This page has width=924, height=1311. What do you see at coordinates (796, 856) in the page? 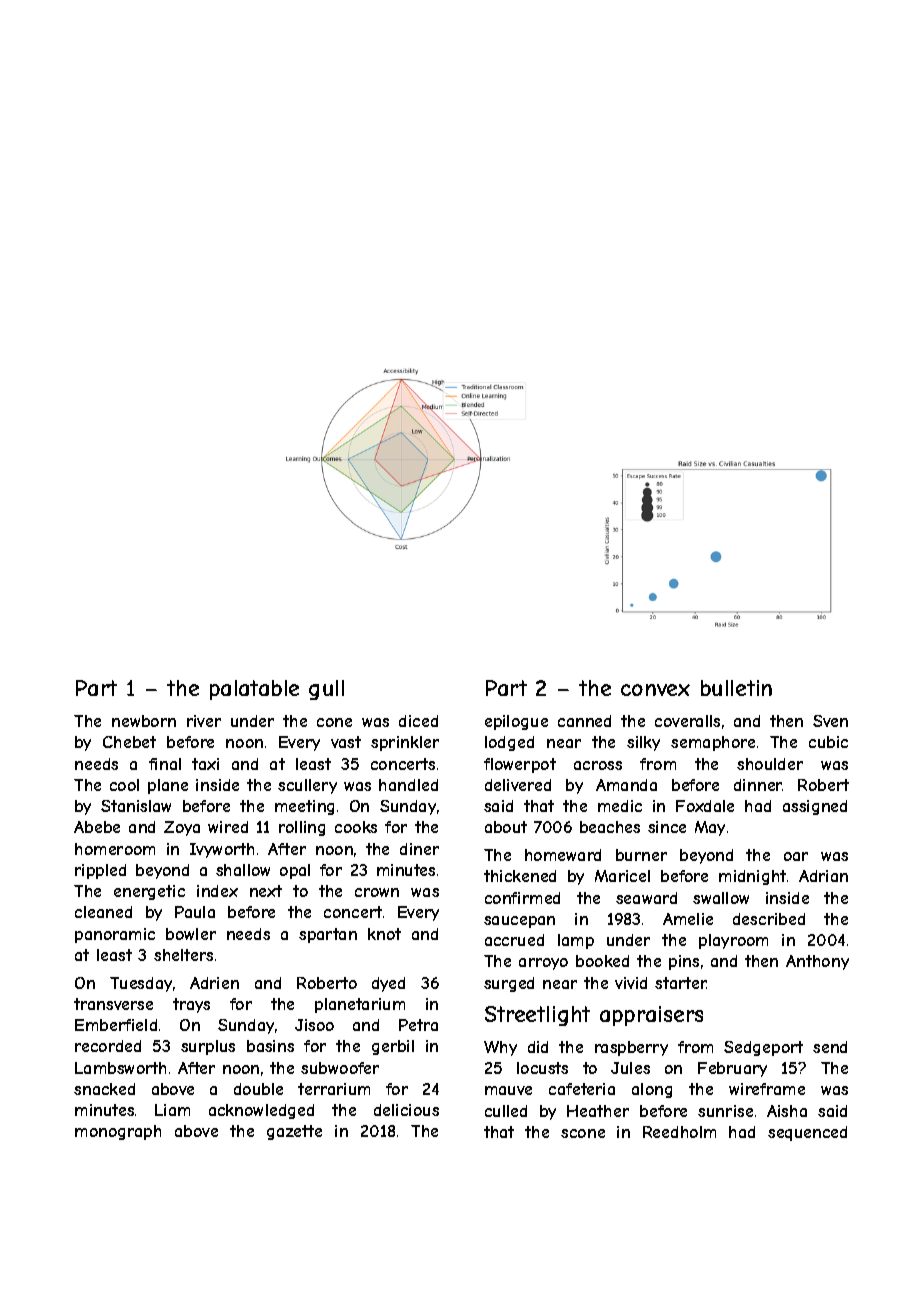
I see `oar` at bounding box center [796, 856].
